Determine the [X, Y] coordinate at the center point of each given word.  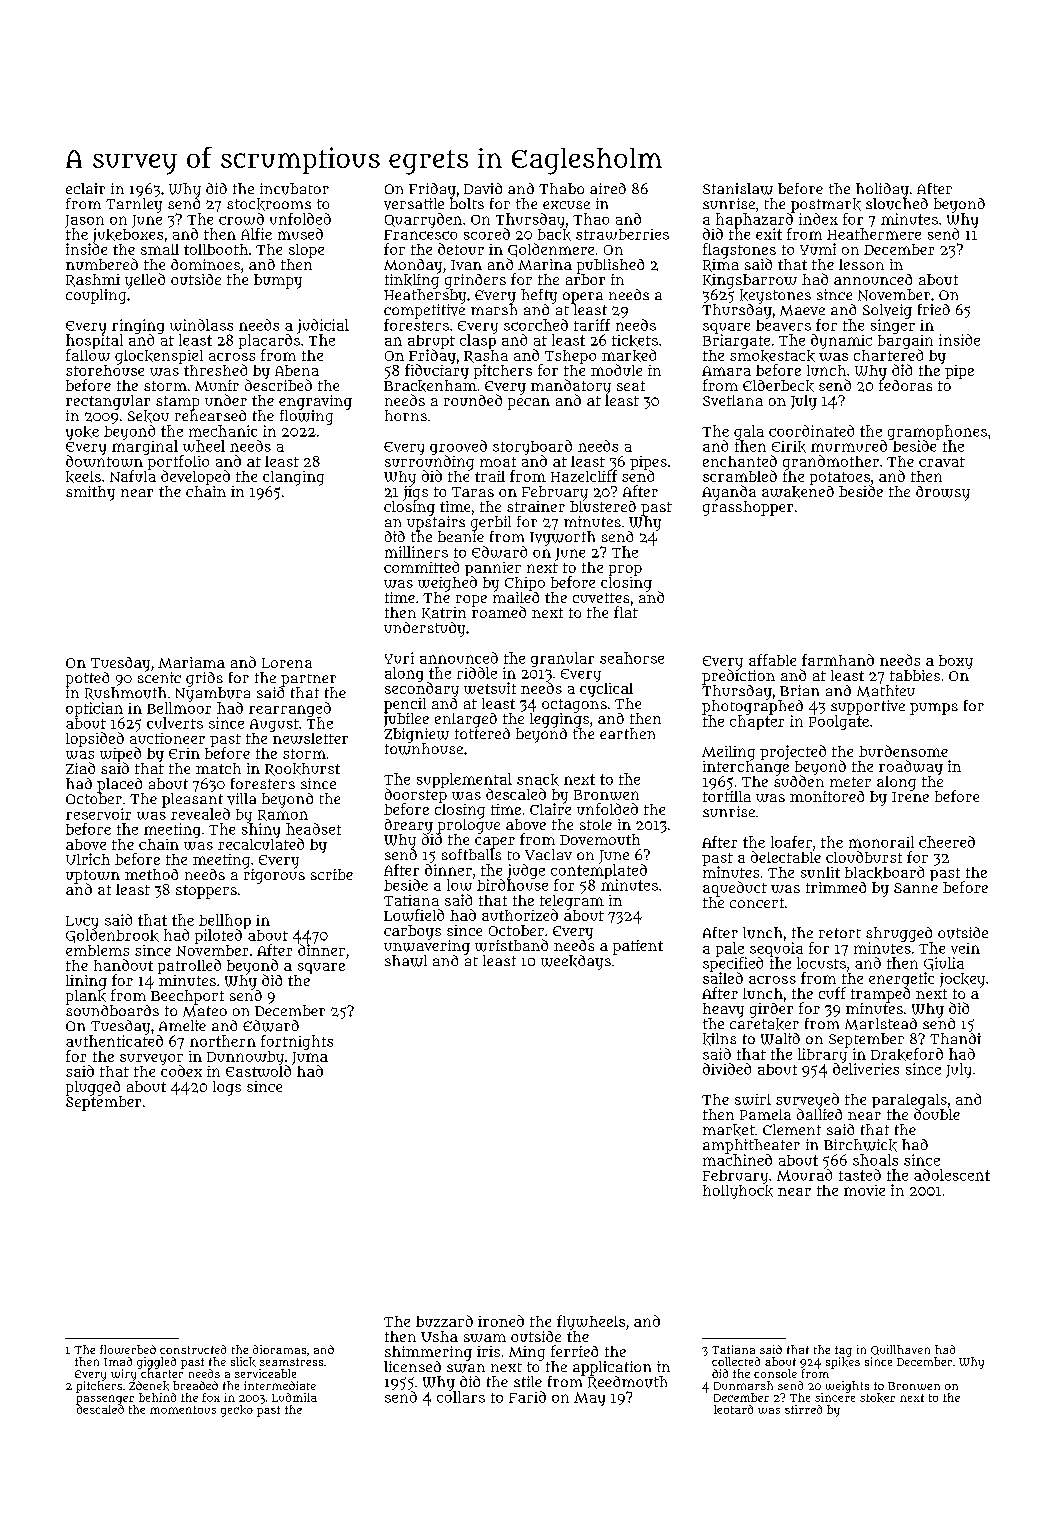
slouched [897, 204]
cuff [832, 993]
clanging [293, 478]
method [151, 874]
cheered [947, 842]
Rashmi [93, 280]
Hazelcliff [584, 476]
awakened [798, 492]
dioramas [279, 1349]
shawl [406, 961]
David [483, 188]
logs [227, 1088]
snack [538, 780]
